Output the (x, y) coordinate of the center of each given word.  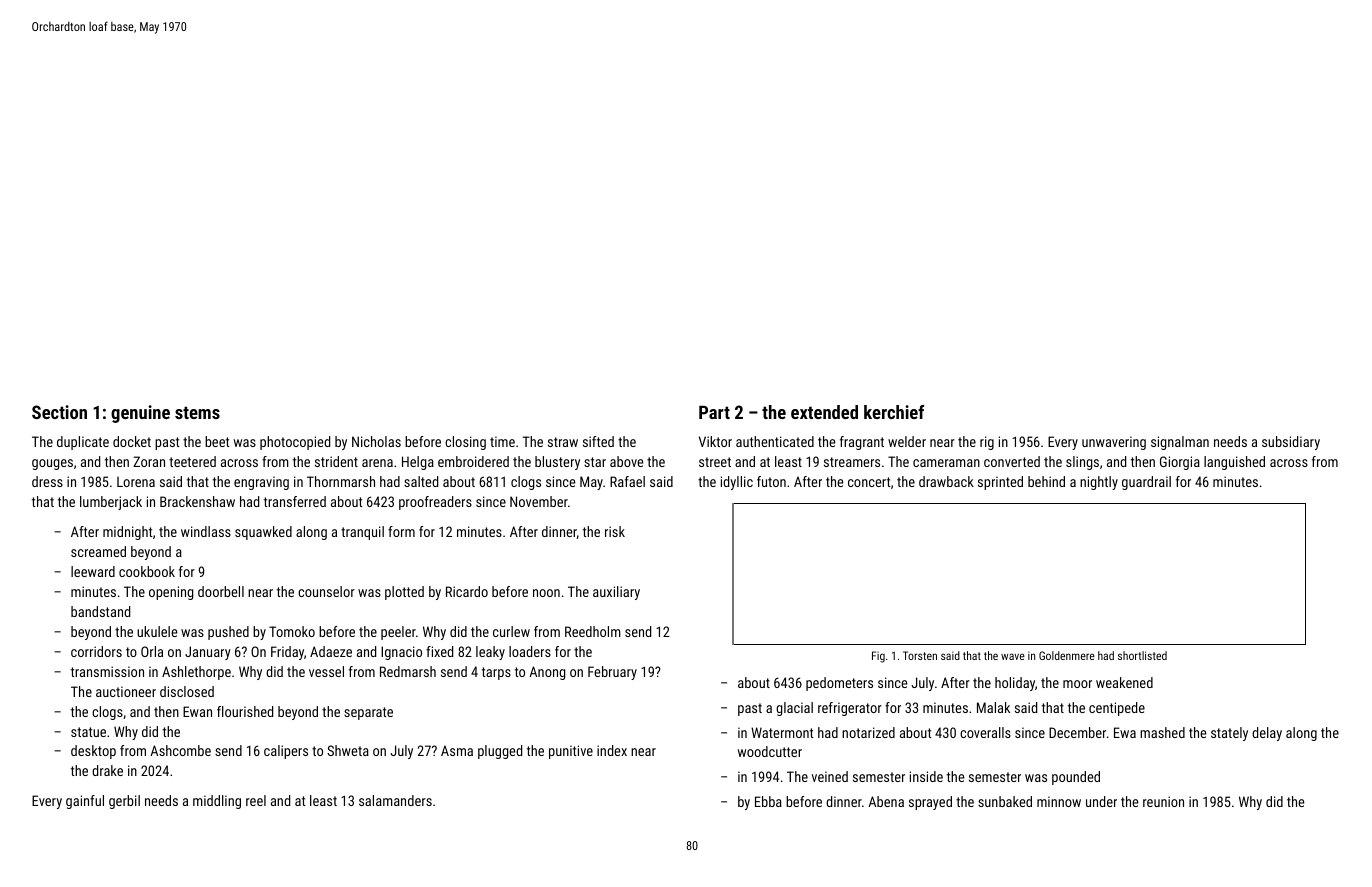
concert (869, 482)
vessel (326, 671)
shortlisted (1142, 655)
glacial (794, 709)
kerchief (894, 412)
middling (217, 802)
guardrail (1146, 483)
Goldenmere (1067, 655)
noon (546, 593)
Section (59, 412)
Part (714, 412)
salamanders (395, 800)
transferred (295, 501)
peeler (398, 633)
